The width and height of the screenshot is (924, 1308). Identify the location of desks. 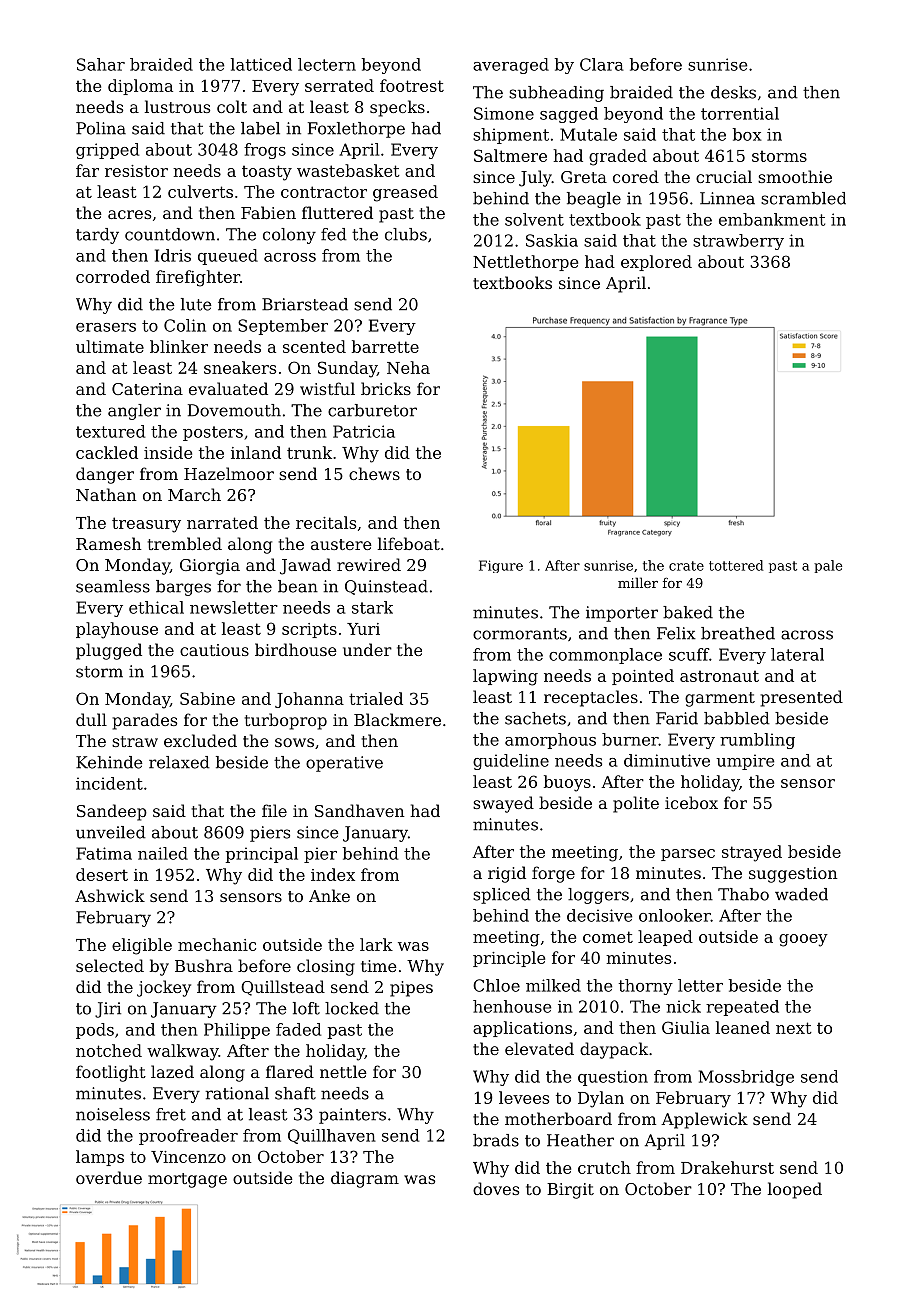
(733, 92).
